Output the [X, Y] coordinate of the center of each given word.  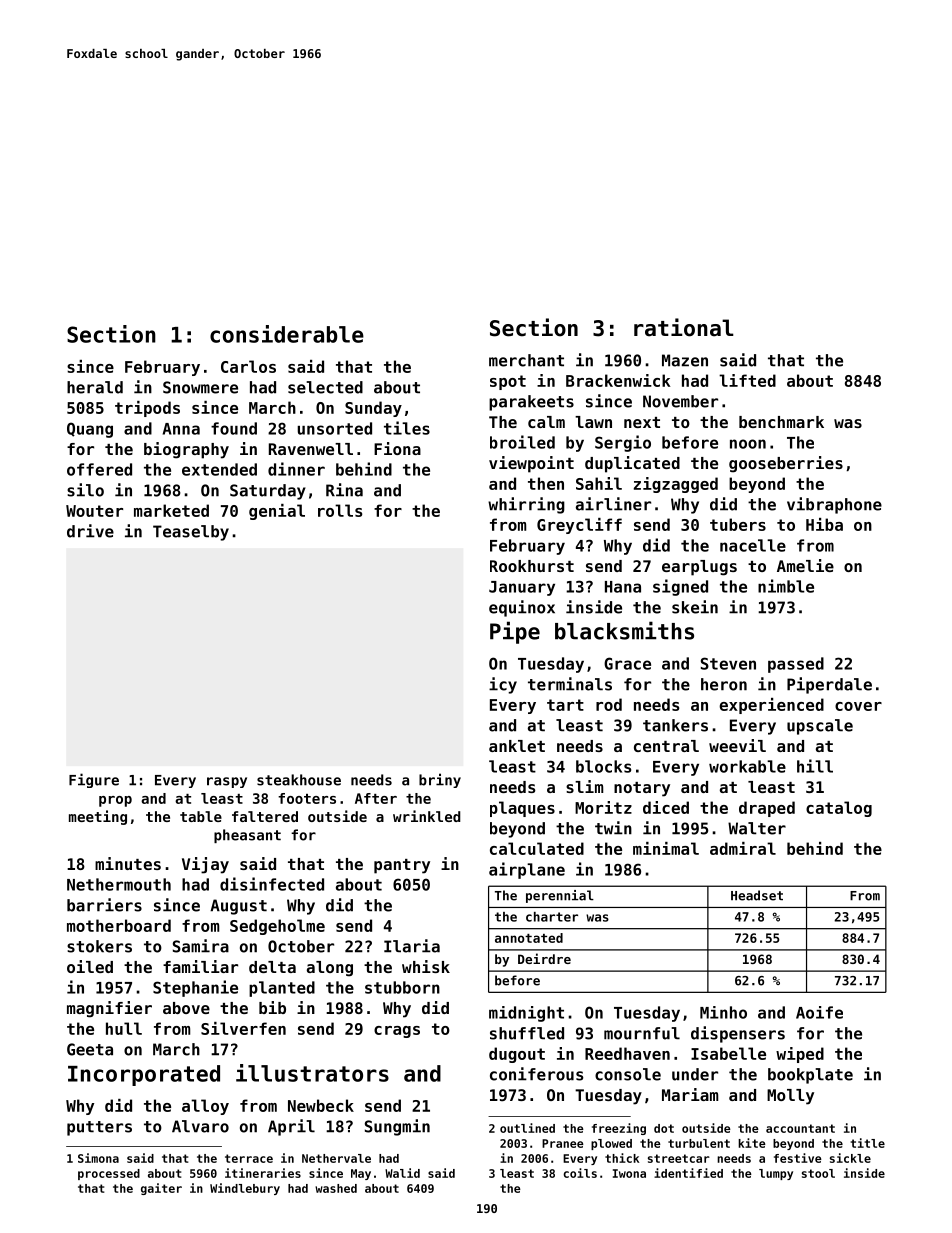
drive [90, 531]
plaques [522, 809]
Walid [402, 1173]
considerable [287, 334]
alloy [205, 1107]
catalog [839, 809]
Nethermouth [119, 884]
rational [684, 327]
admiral [743, 848]
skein [695, 607]
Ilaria [412, 946]
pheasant [247, 836]
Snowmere [200, 387]
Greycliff [579, 526]
